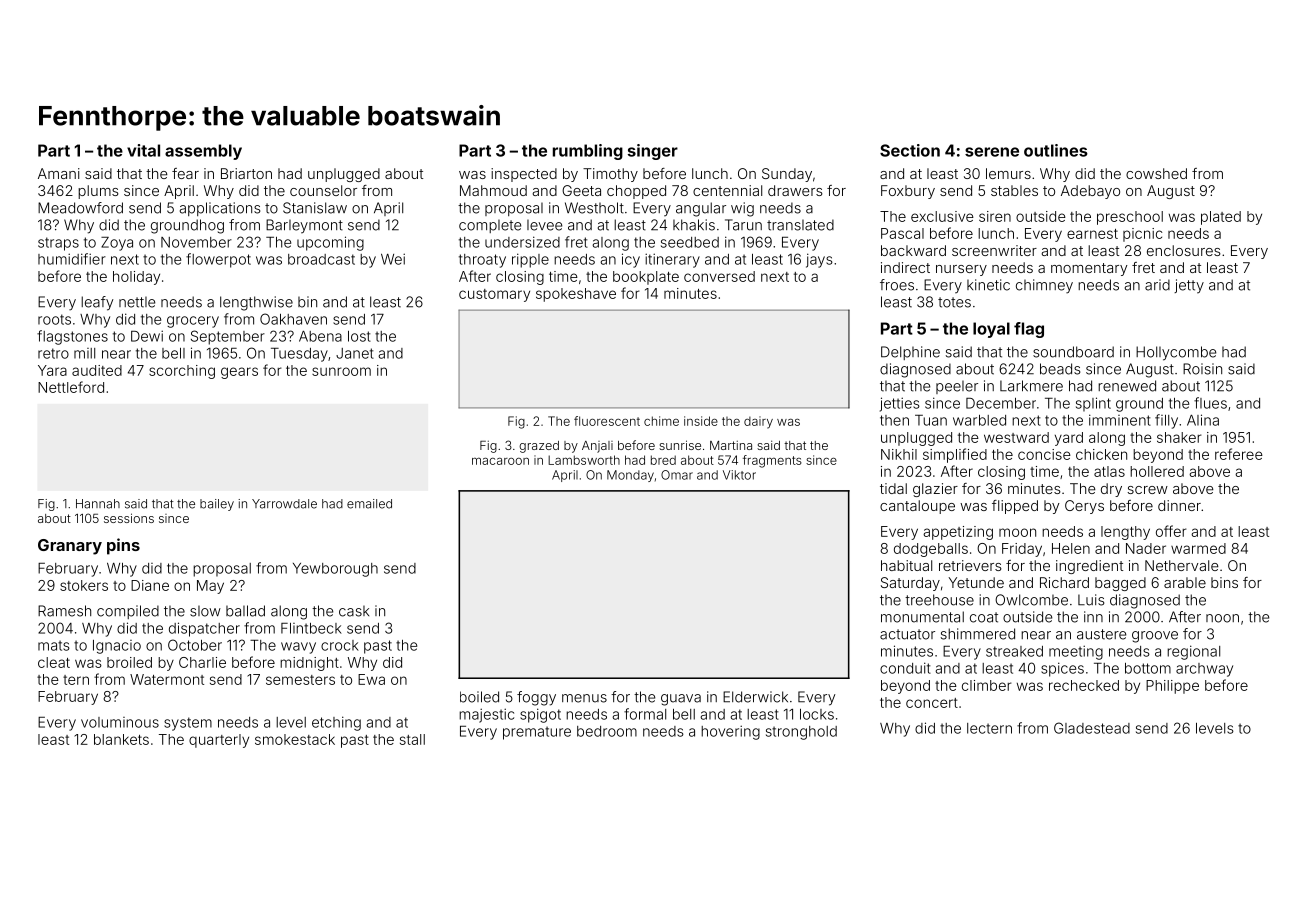  I want to click on scorching, so click(182, 372).
